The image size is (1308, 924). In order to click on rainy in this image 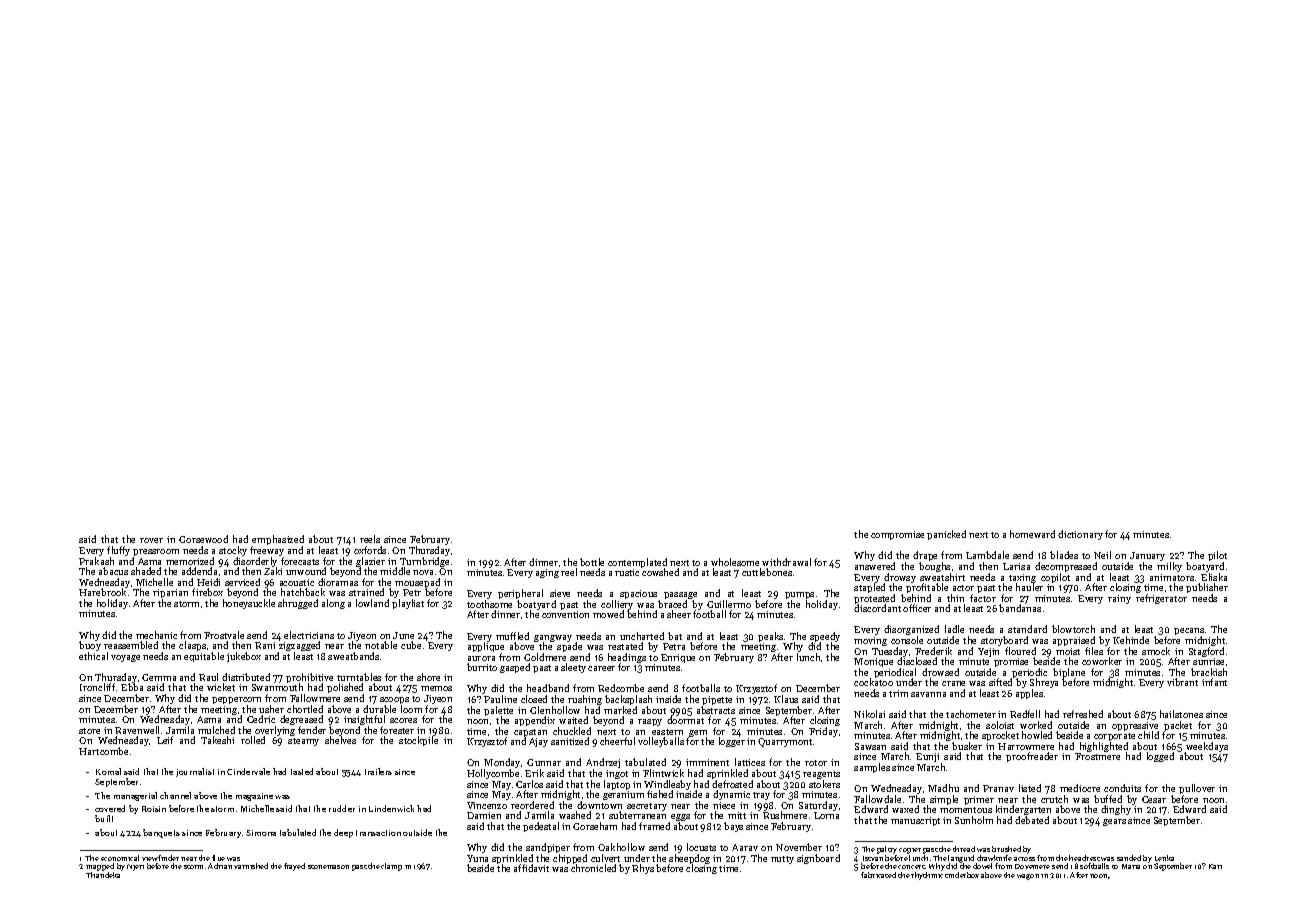, I will do `click(1119, 599)`.
